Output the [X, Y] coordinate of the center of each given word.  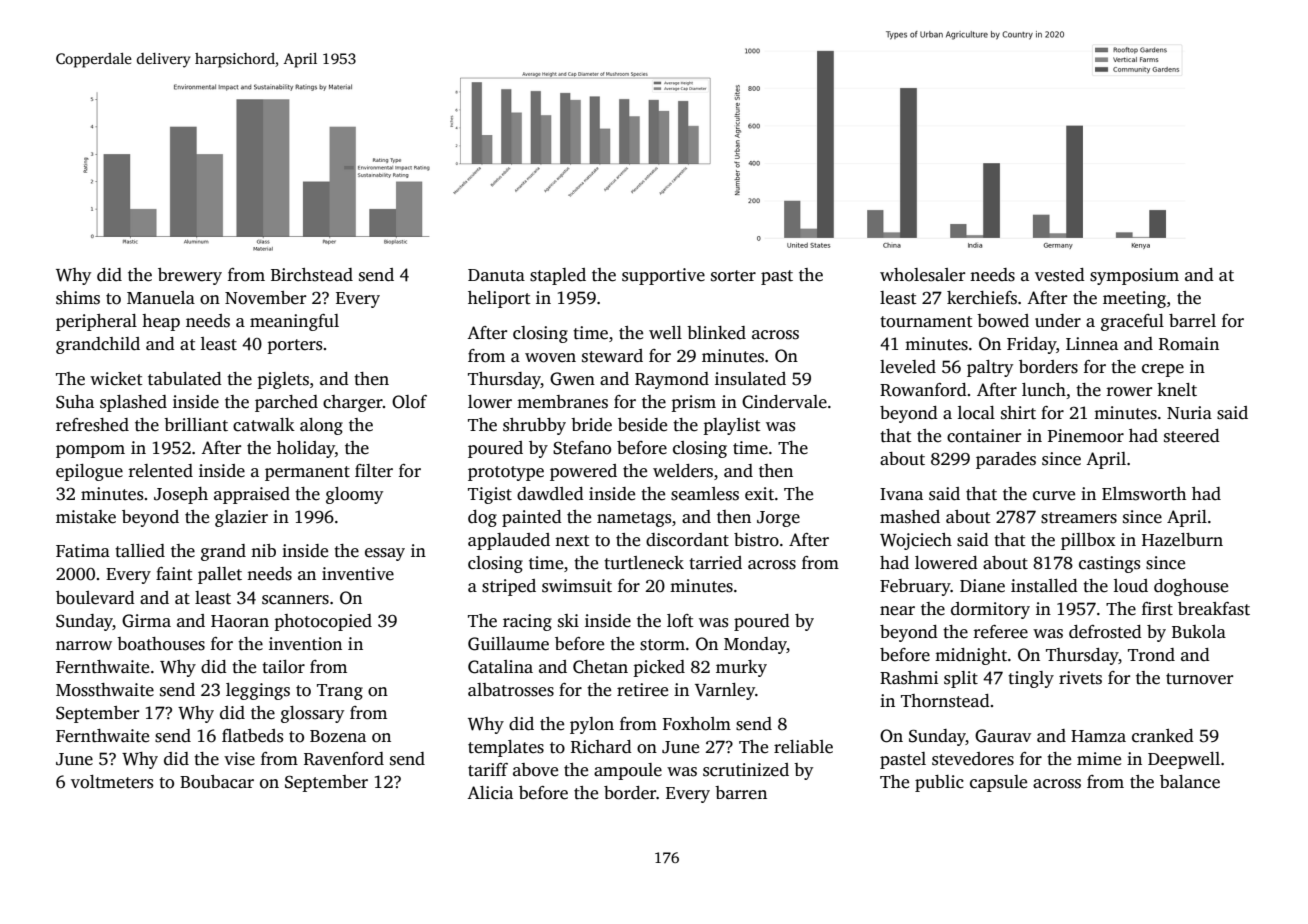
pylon [592, 725]
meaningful [294, 322]
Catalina [500, 667]
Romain [1189, 344]
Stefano [582, 448]
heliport [499, 299]
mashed [910, 517]
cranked [1163, 736]
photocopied [323, 622]
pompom [90, 451]
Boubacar [217, 782]
